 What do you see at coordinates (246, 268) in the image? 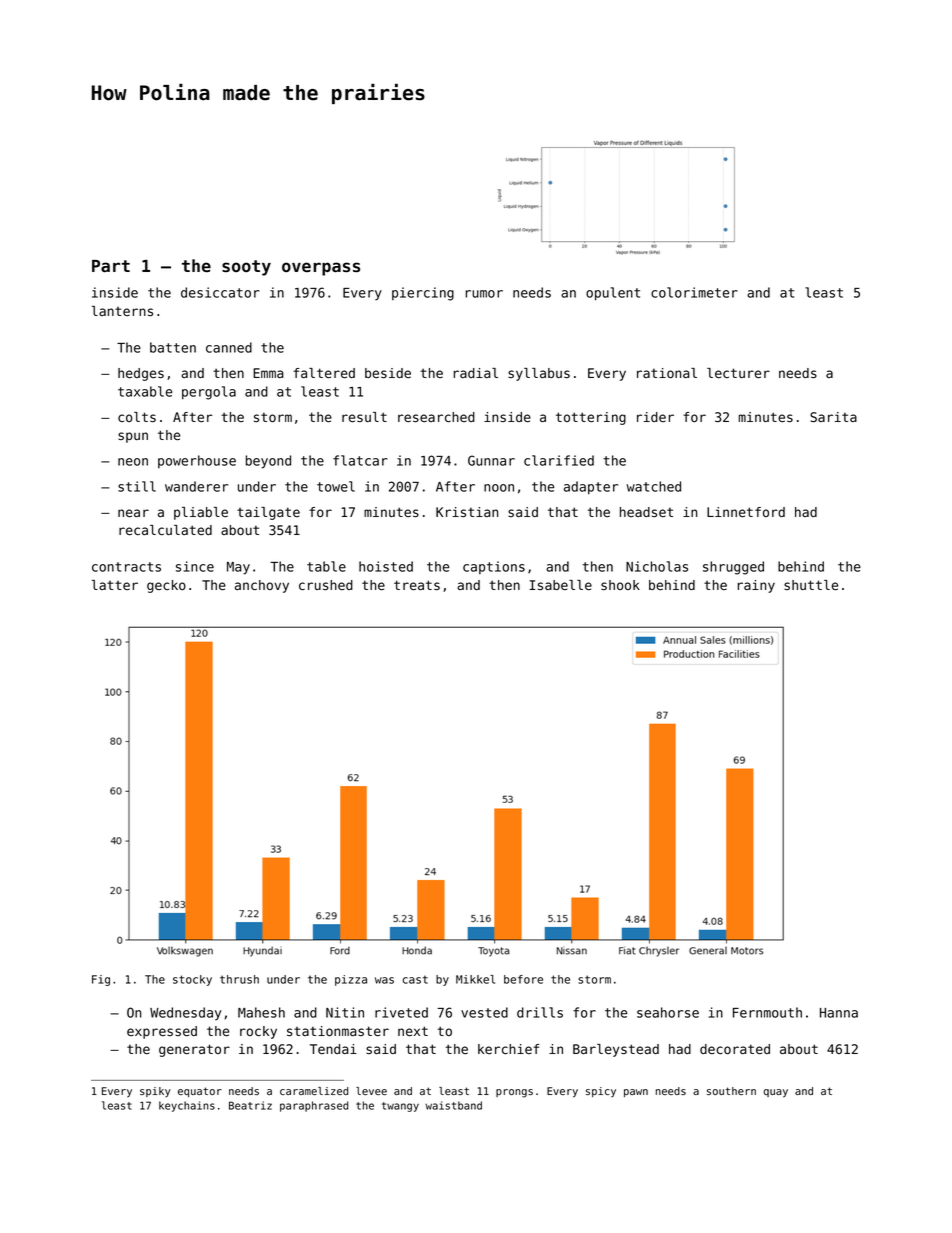
I see `sooty` at bounding box center [246, 268].
